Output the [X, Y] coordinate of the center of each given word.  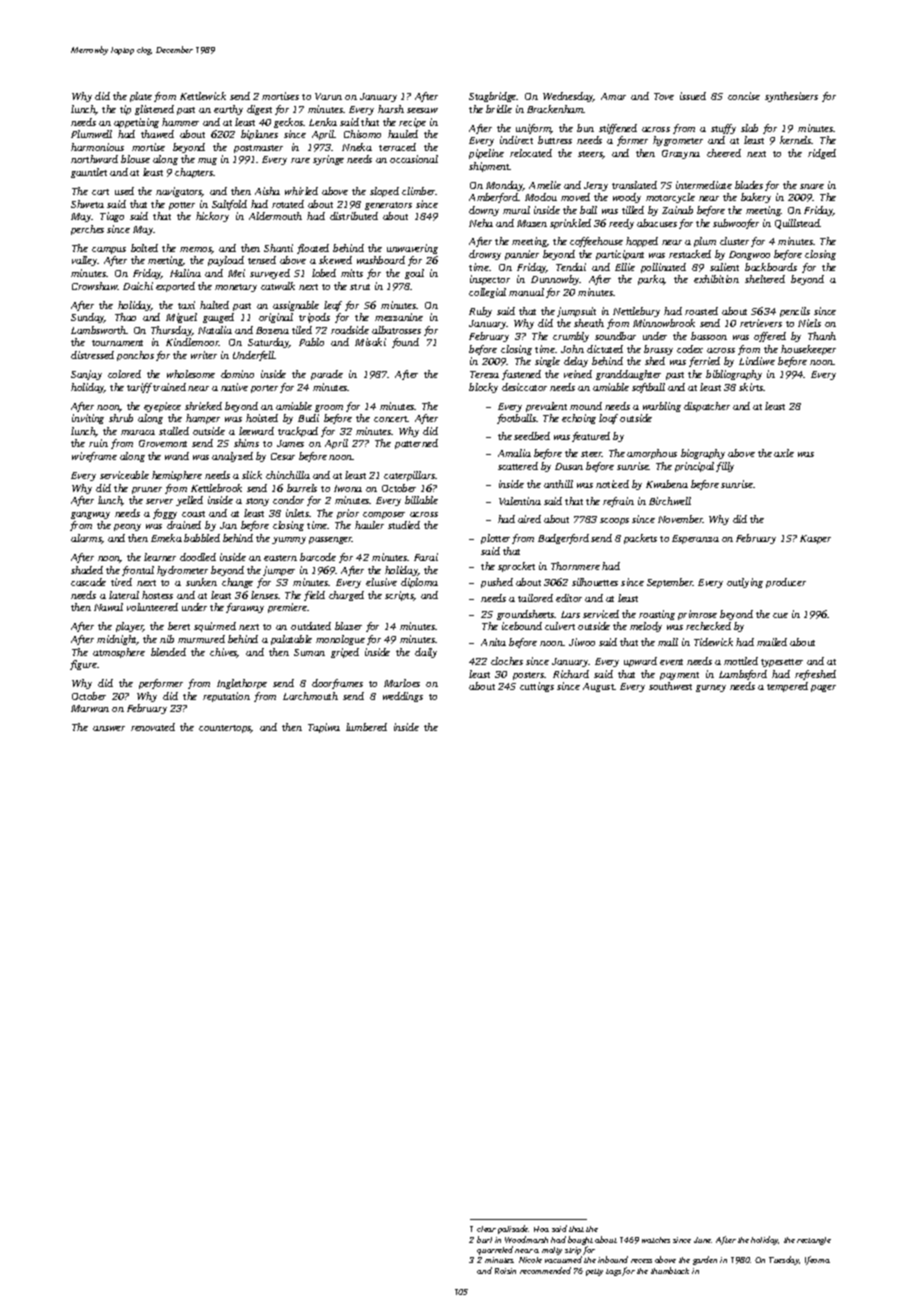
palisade [513, 1229]
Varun [328, 96]
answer [109, 728]
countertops [225, 729]
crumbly [571, 337]
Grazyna [681, 154]
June [703, 1240]
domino [237, 374]
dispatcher [707, 407]
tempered [787, 687]
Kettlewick [203, 96]
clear [486, 1229]
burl [484, 1239]
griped [345, 653]
